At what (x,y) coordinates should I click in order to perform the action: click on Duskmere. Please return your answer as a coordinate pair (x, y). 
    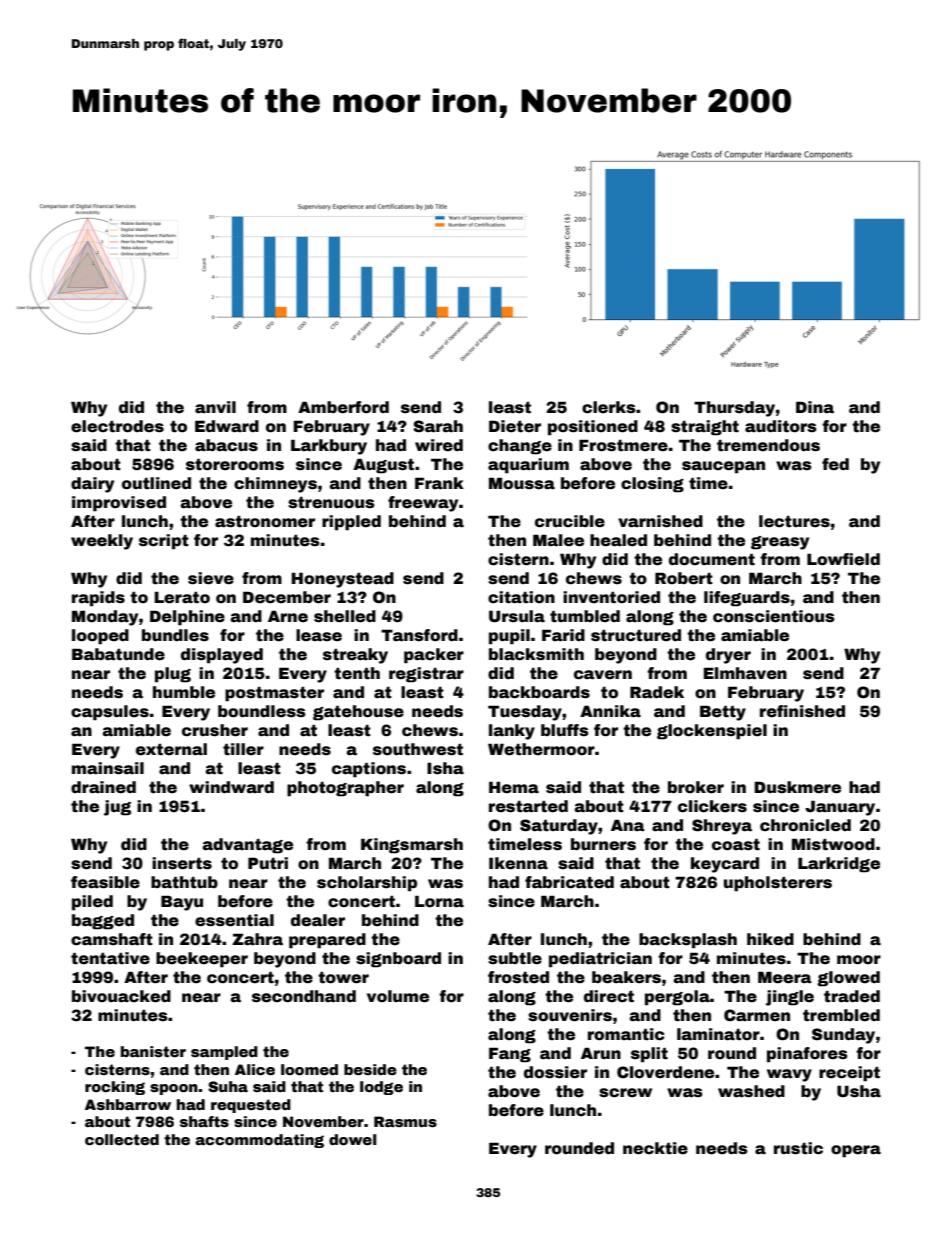
    Looking at the image, I should click on (797, 787).
